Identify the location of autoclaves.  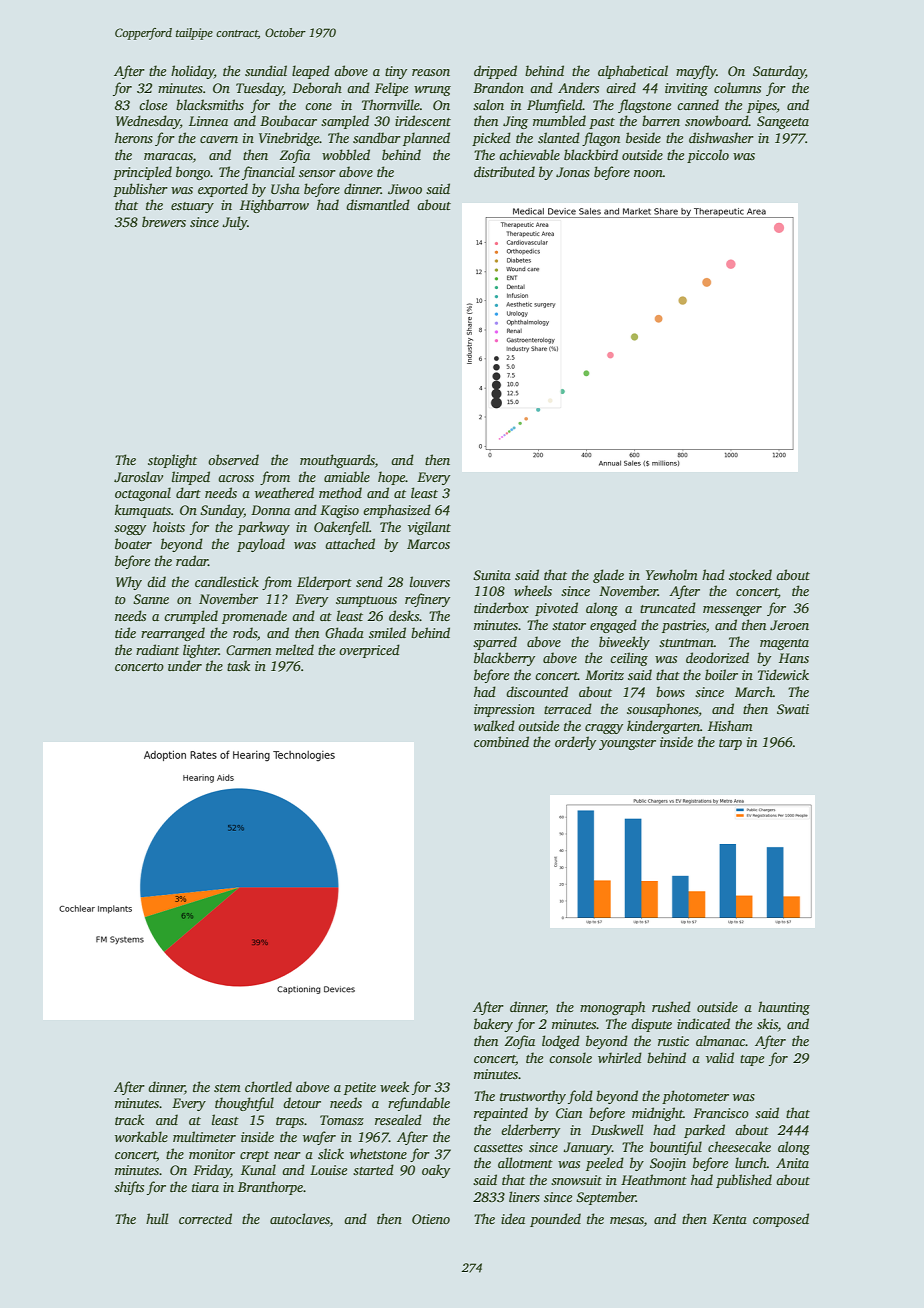
(300, 1218).
